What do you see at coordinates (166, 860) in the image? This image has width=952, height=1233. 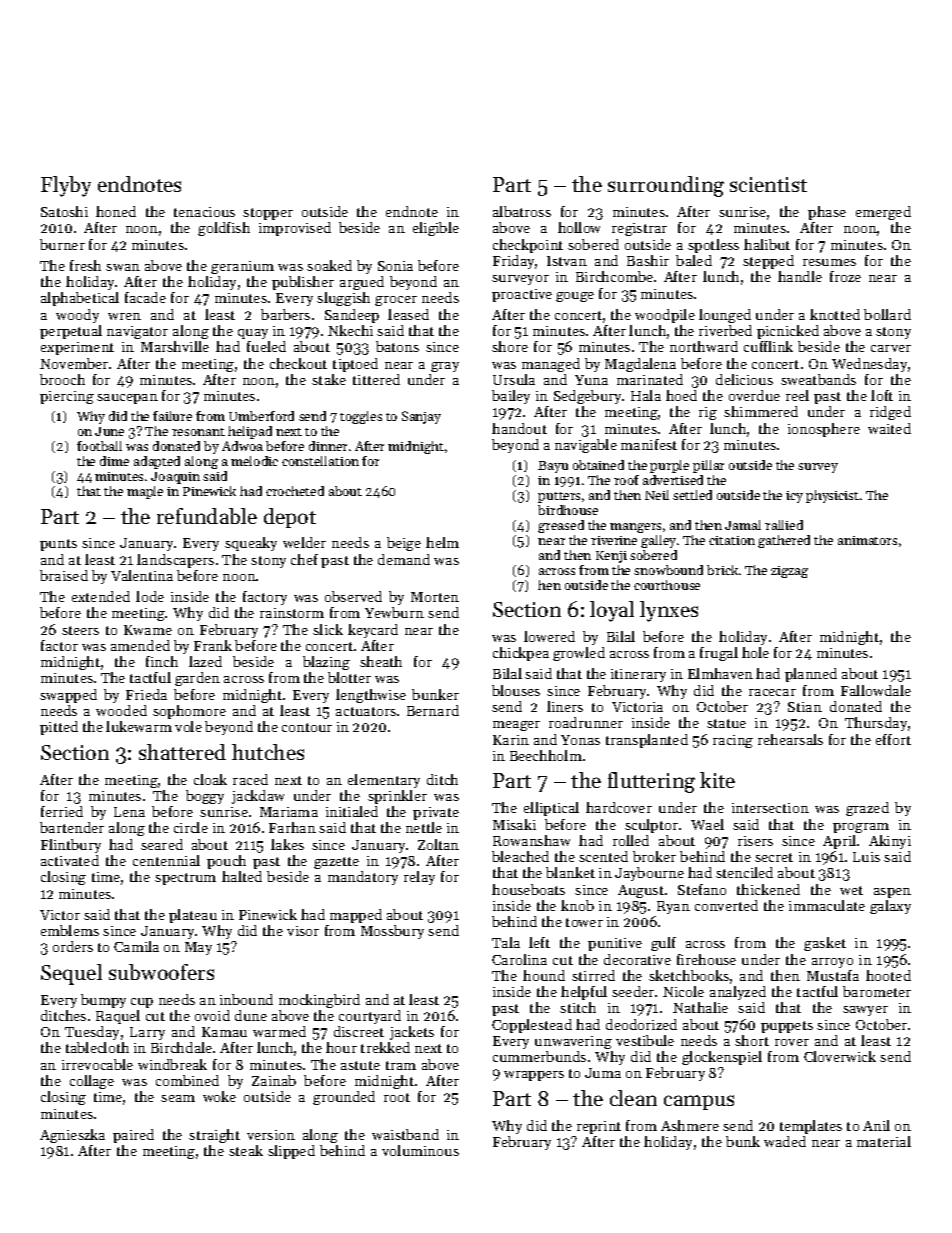 I see `centennial` at bounding box center [166, 860].
